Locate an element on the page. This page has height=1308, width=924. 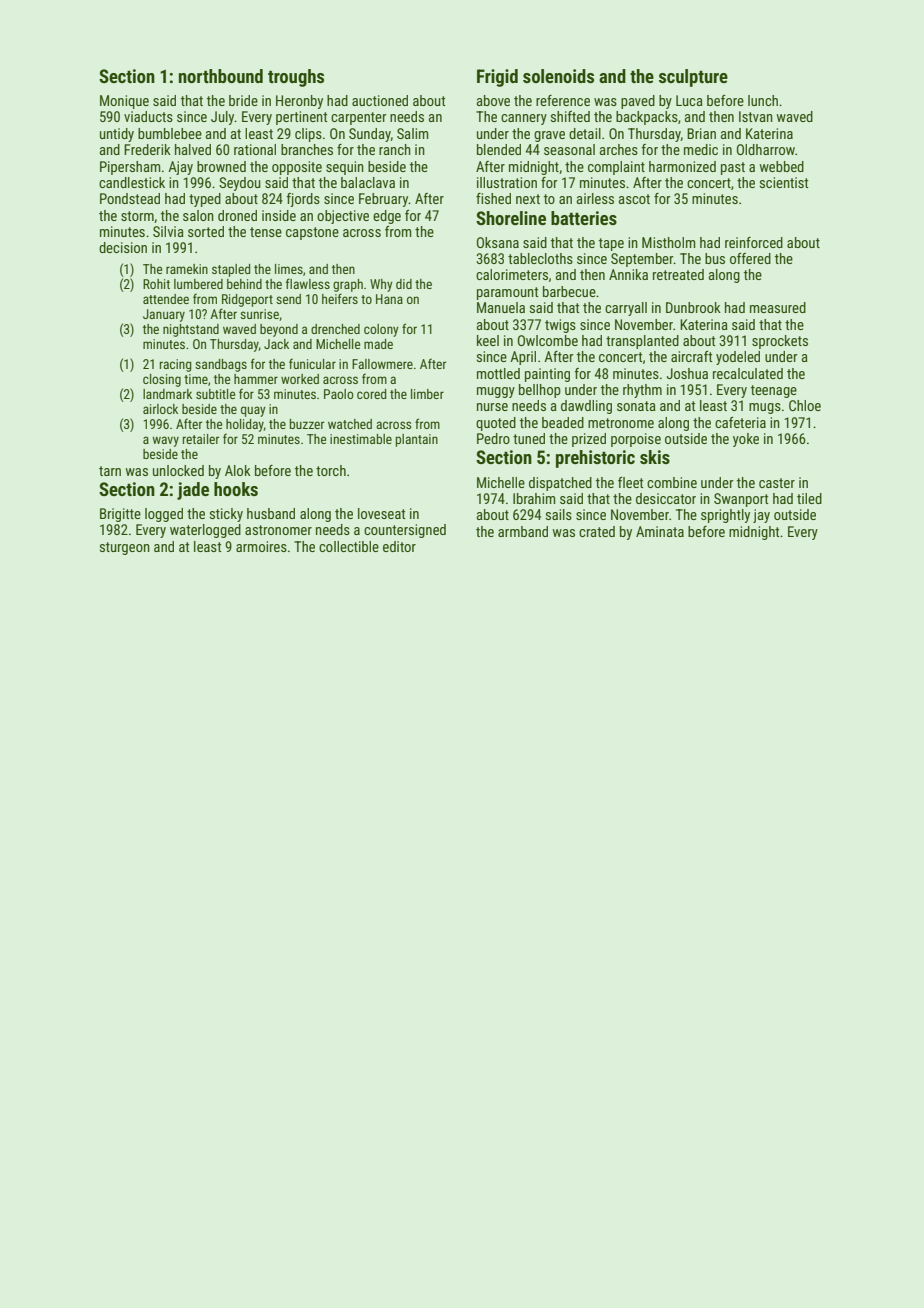
salon is located at coordinates (198, 215).
